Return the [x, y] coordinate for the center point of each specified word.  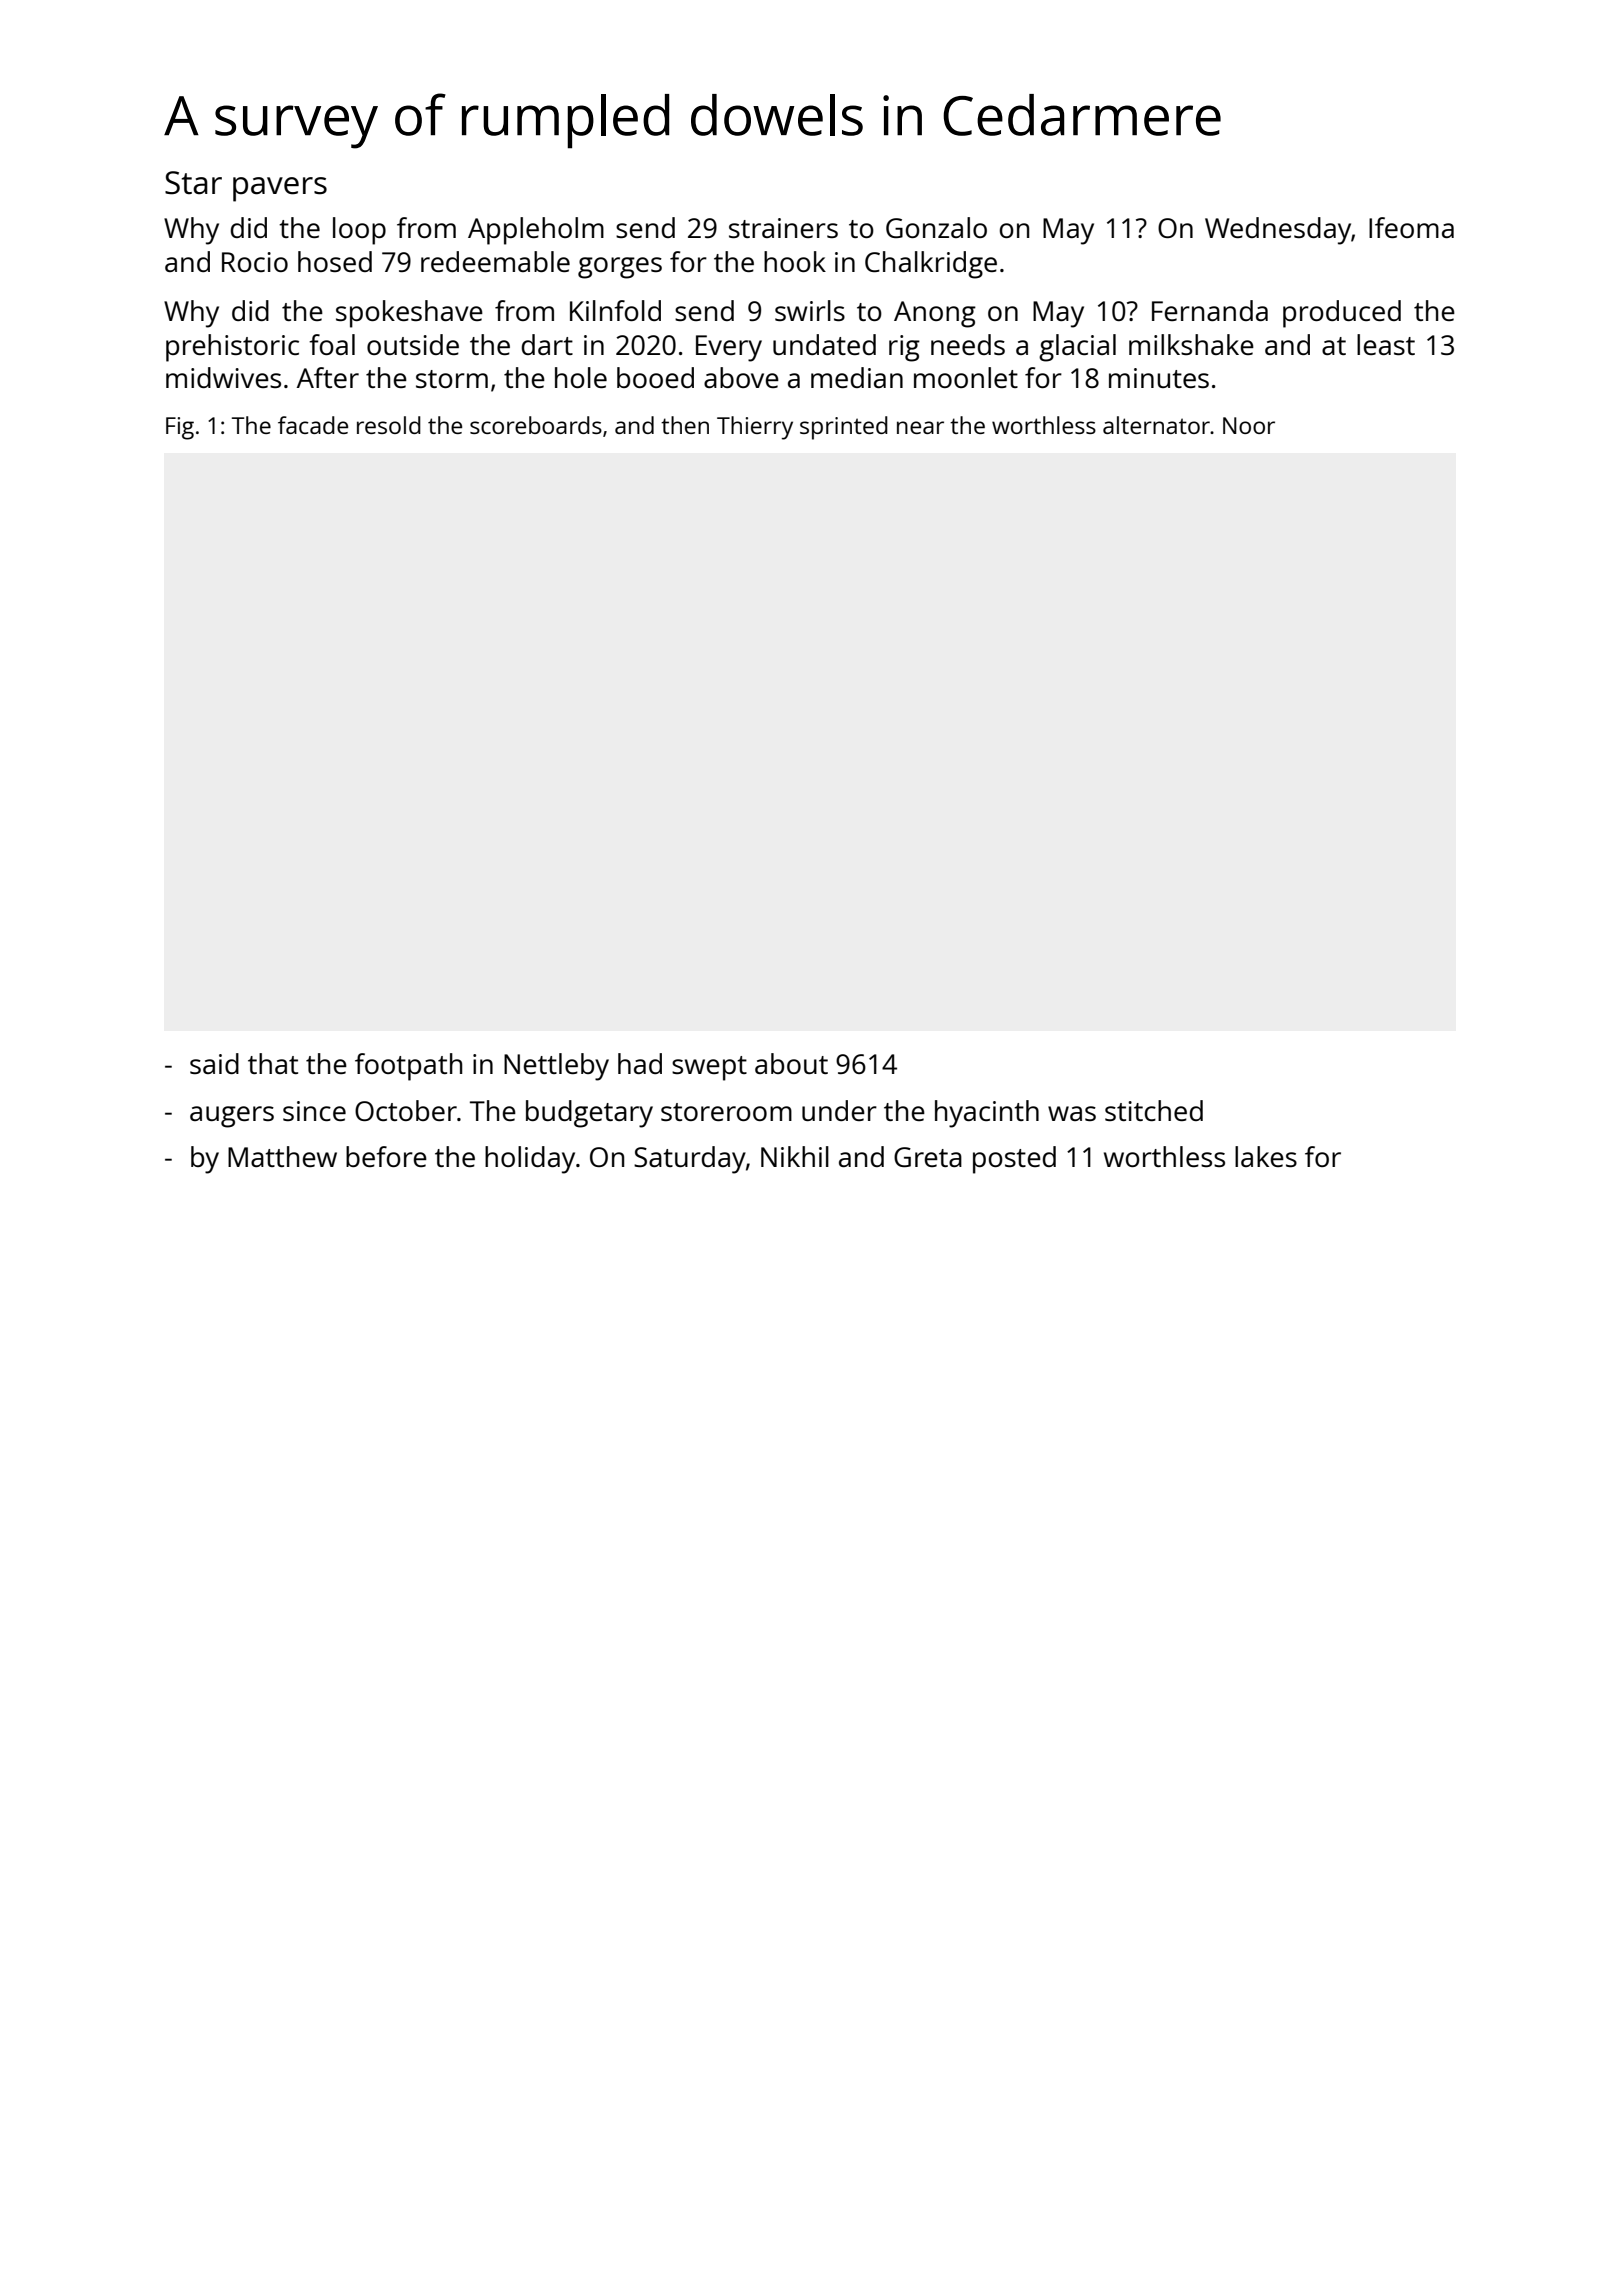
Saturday [690, 1160]
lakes [1266, 1156]
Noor [1249, 425]
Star [193, 183]
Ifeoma [1411, 227]
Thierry [755, 428]
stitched [1154, 1110]
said [214, 1063]
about [791, 1063]
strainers [783, 228]
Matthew [282, 1156]
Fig [180, 428]
